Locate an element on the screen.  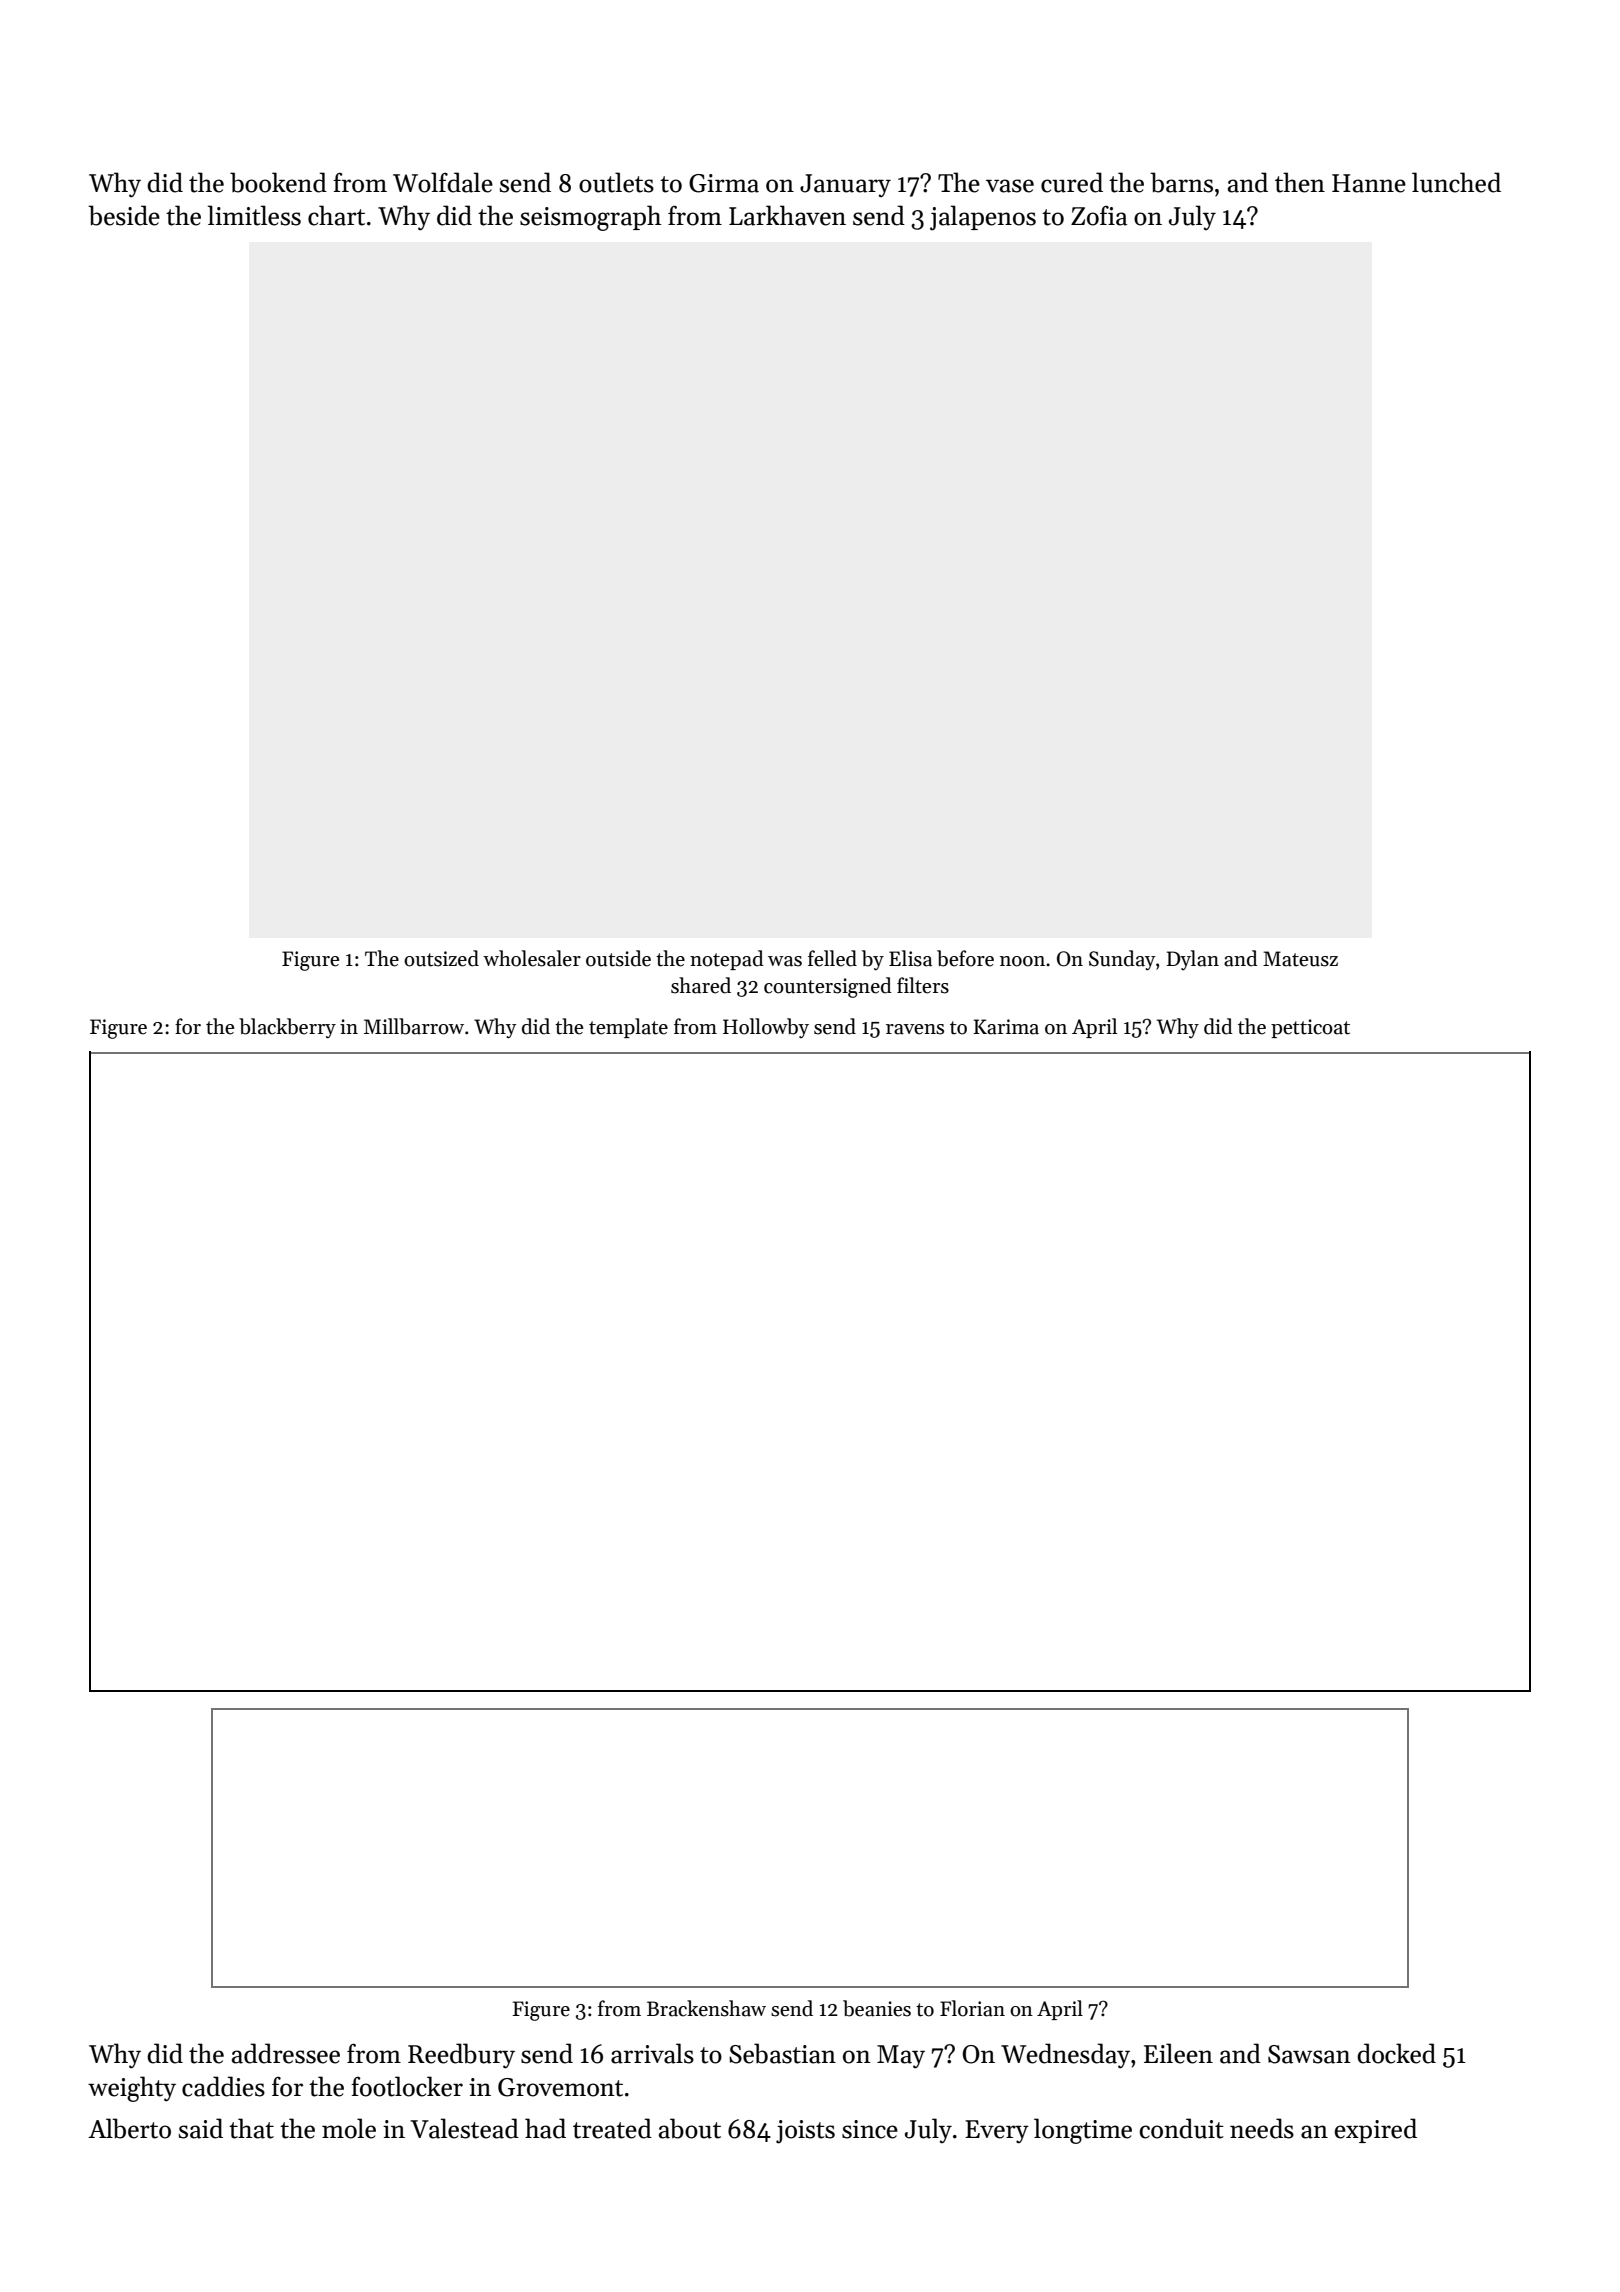
Valestead is located at coordinates (464, 2128).
